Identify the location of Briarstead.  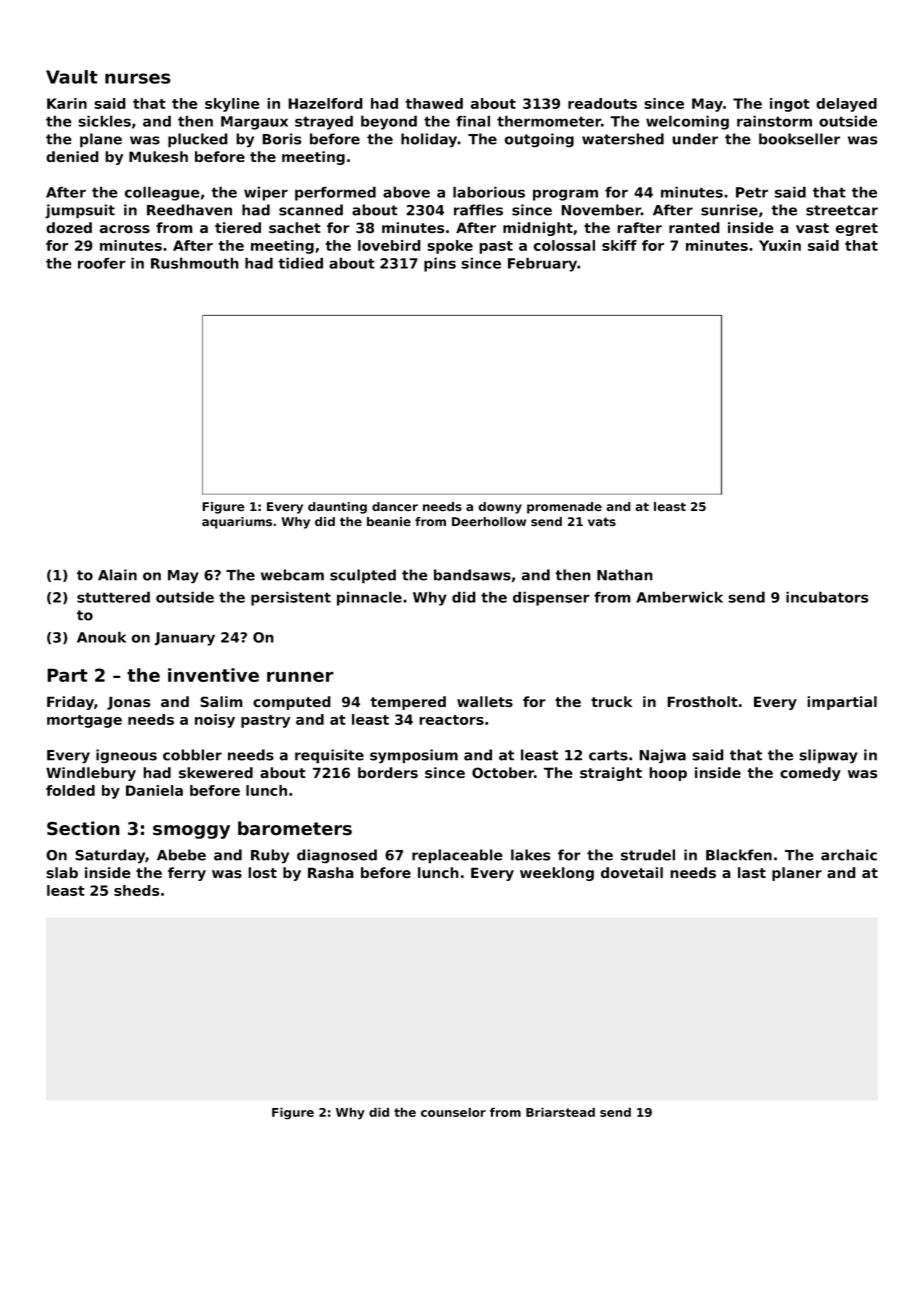
(560, 1112).
